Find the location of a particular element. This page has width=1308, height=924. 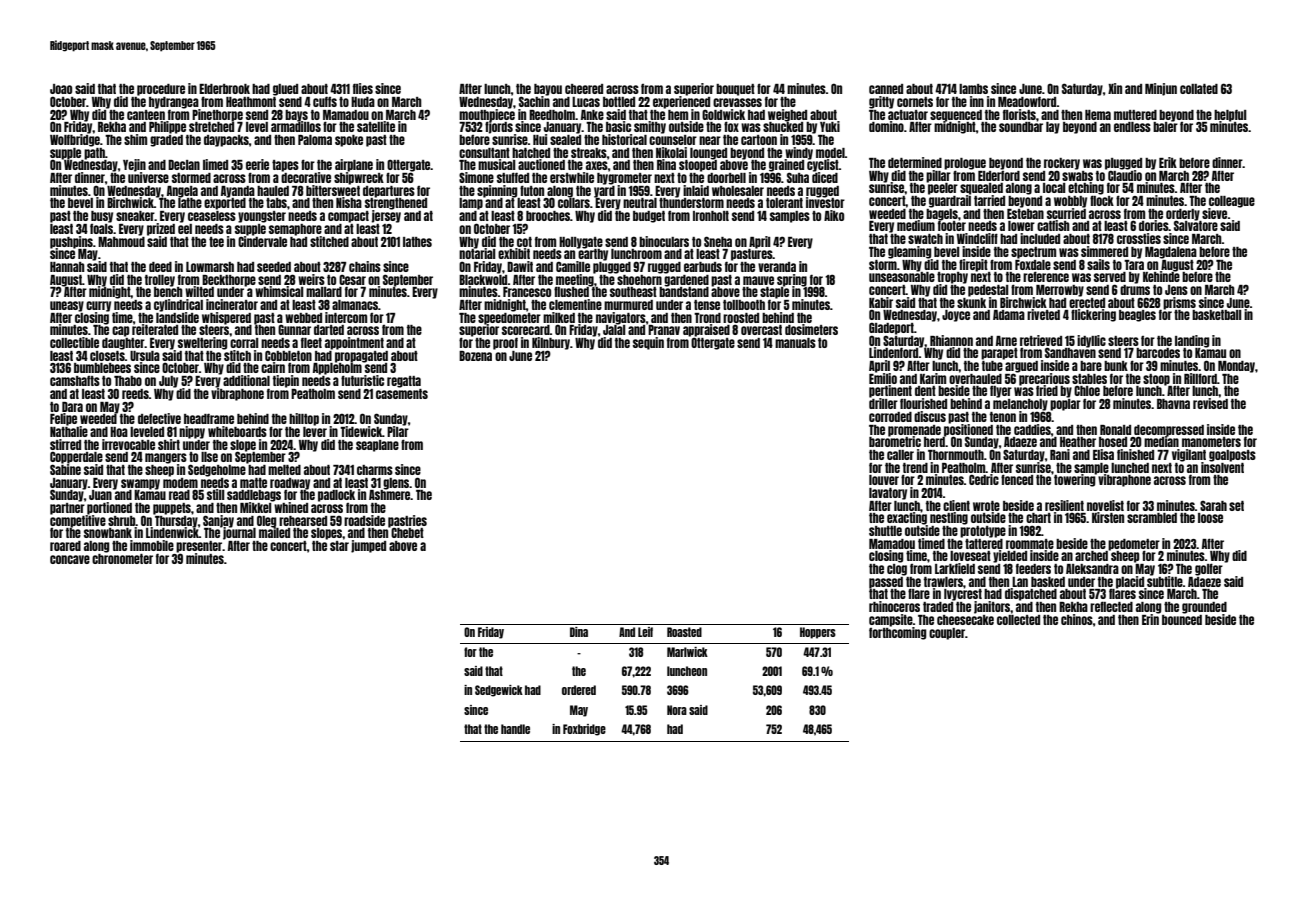

concave is located at coordinates (70, 559).
